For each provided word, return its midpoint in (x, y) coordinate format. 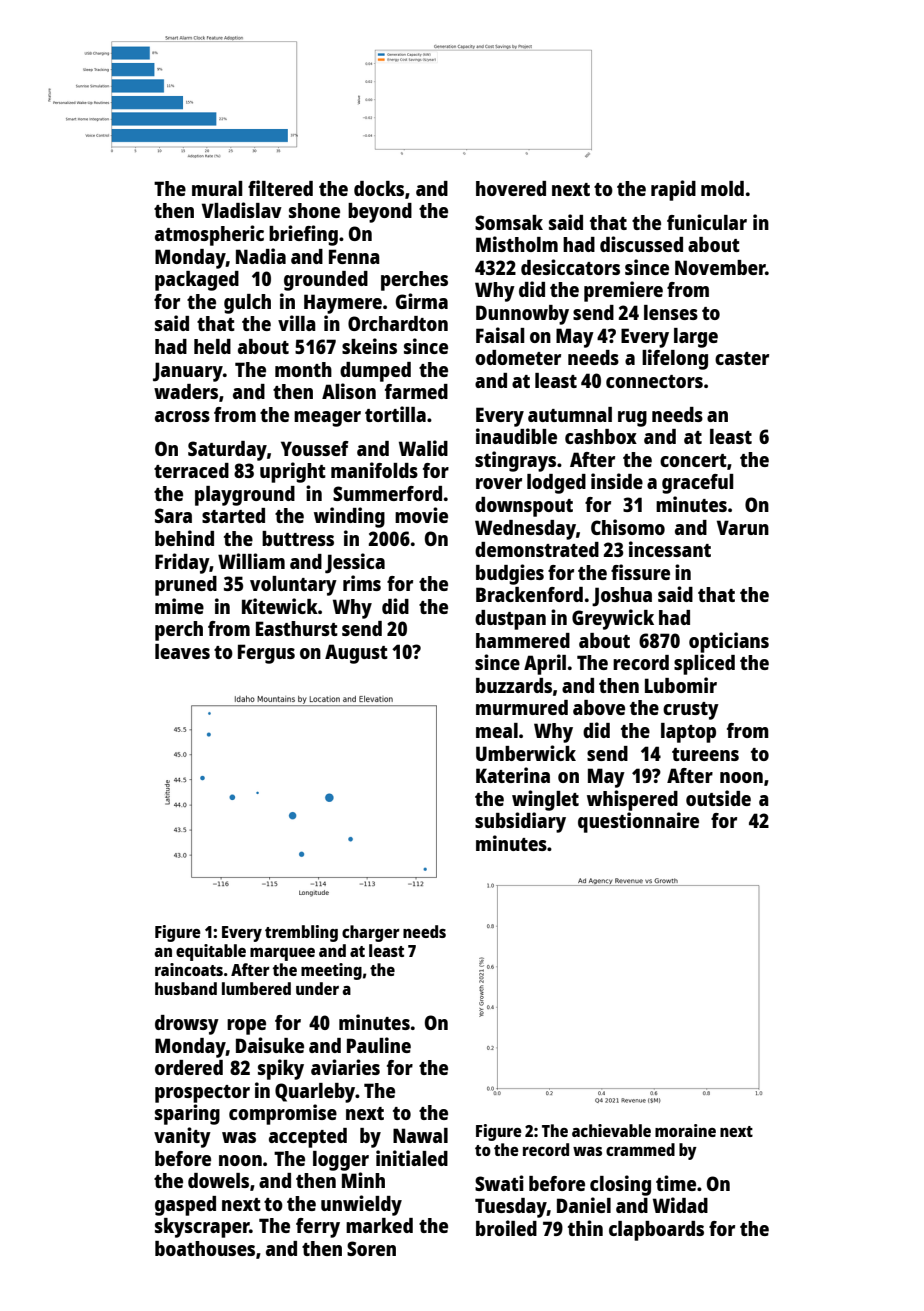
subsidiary (520, 822)
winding (349, 517)
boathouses (205, 1248)
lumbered (256, 988)
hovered (511, 188)
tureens (705, 754)
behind (184, 538)
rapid (673, 190)
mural (217, 188)
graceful (698, 484)
